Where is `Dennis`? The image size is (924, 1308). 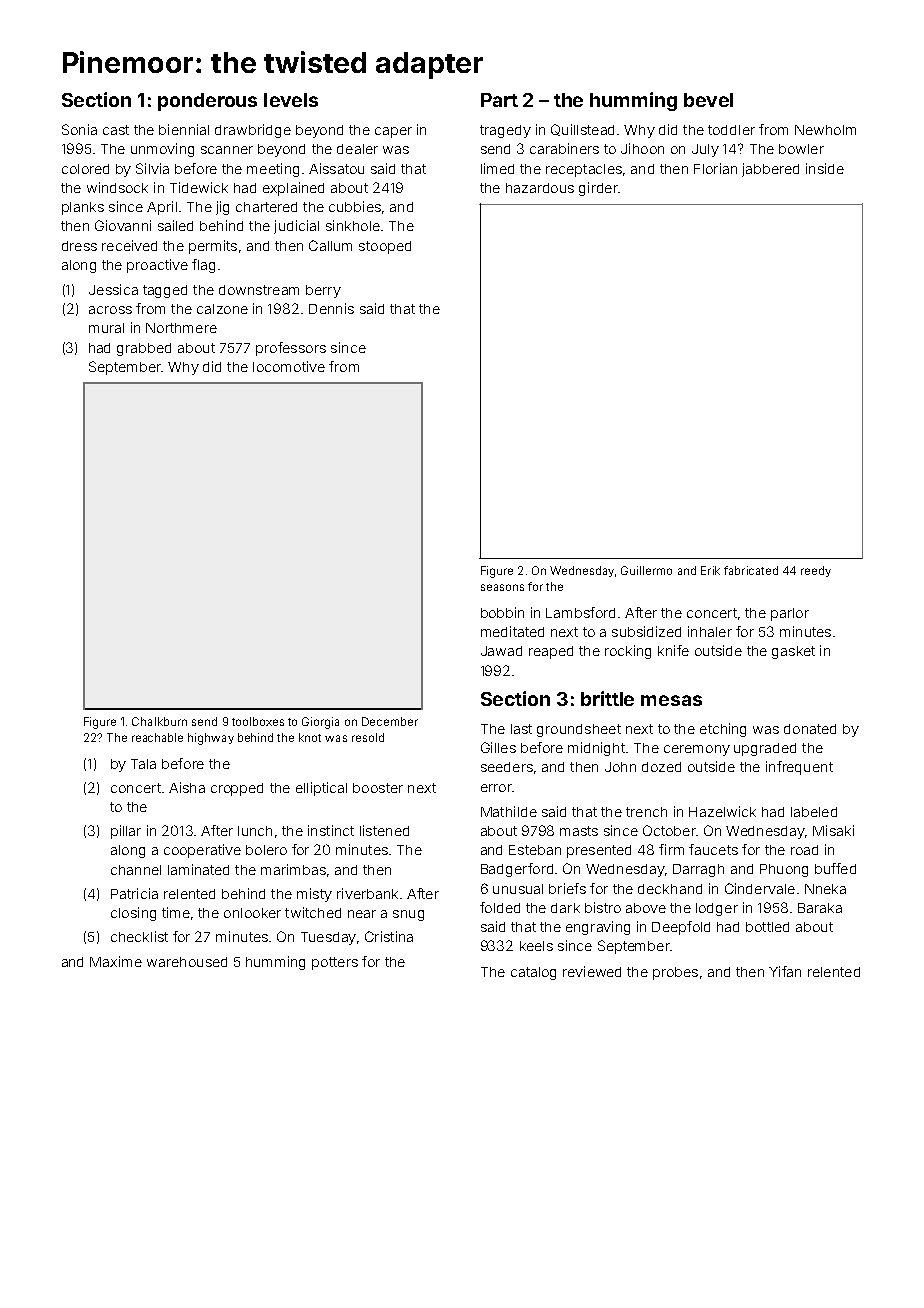 Dennis is located at coordinates (331, 308).
